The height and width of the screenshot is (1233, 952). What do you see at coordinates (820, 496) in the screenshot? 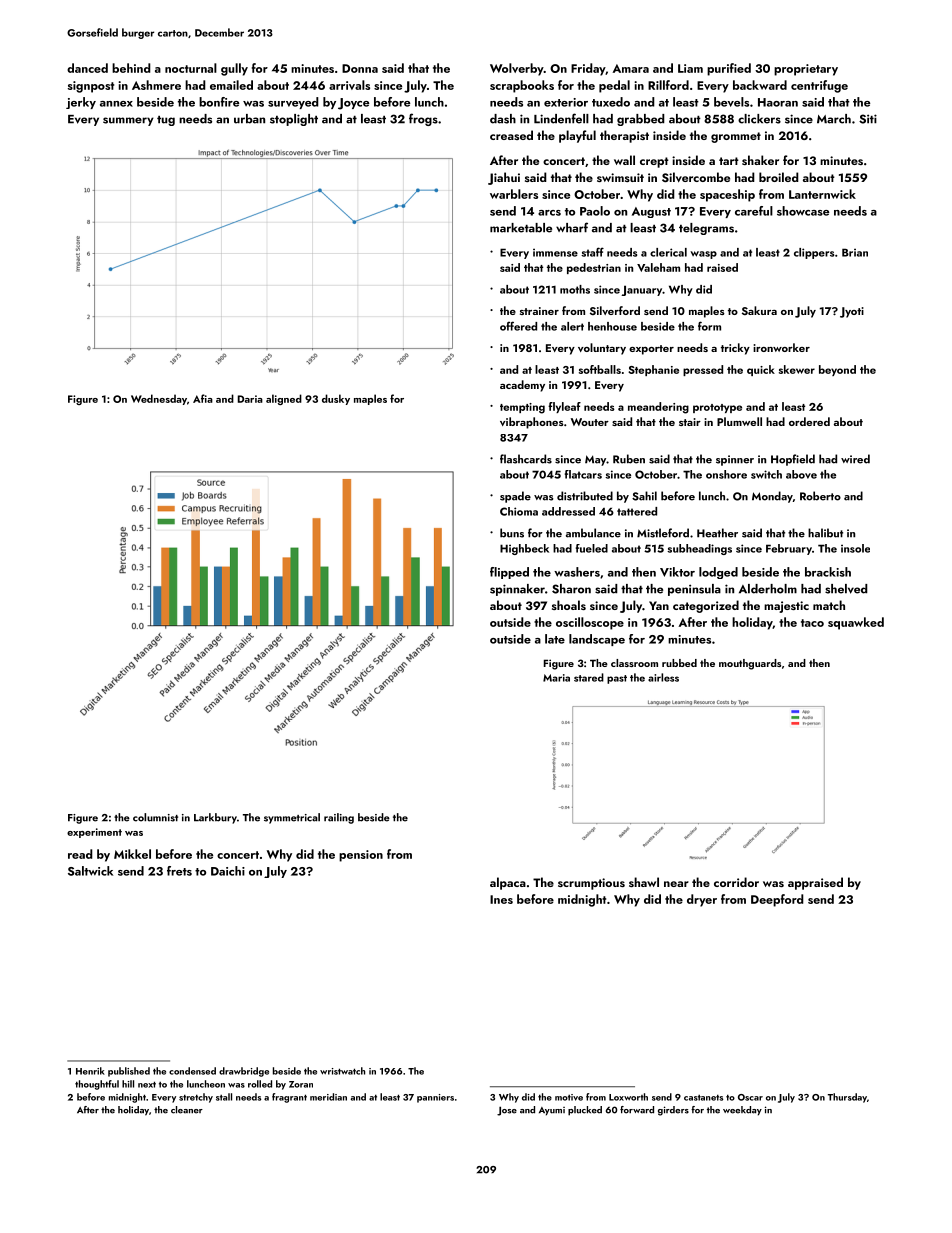
I see `Roberto` at bounding box center [820, 496].
